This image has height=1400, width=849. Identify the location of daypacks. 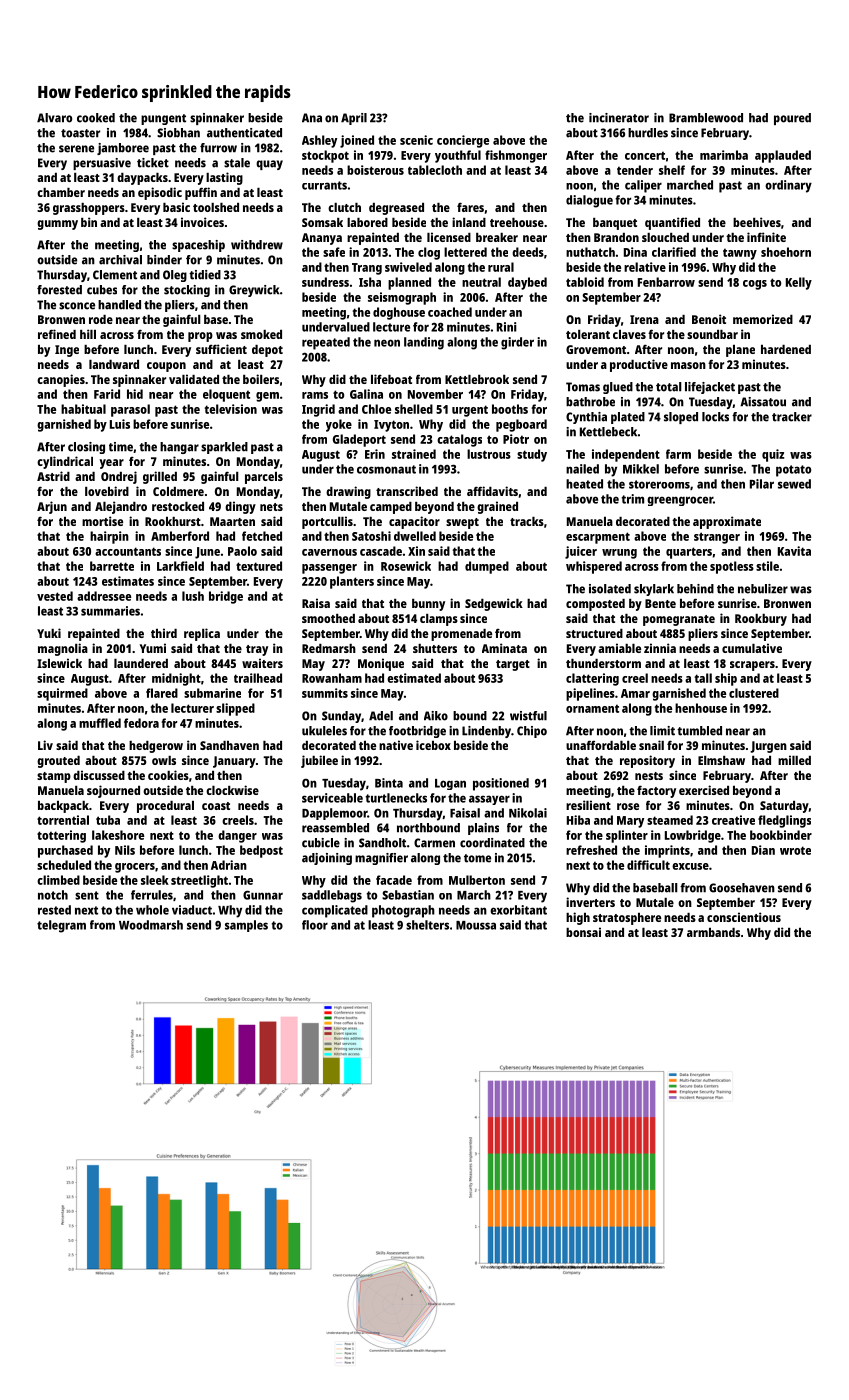
(142, 179).
